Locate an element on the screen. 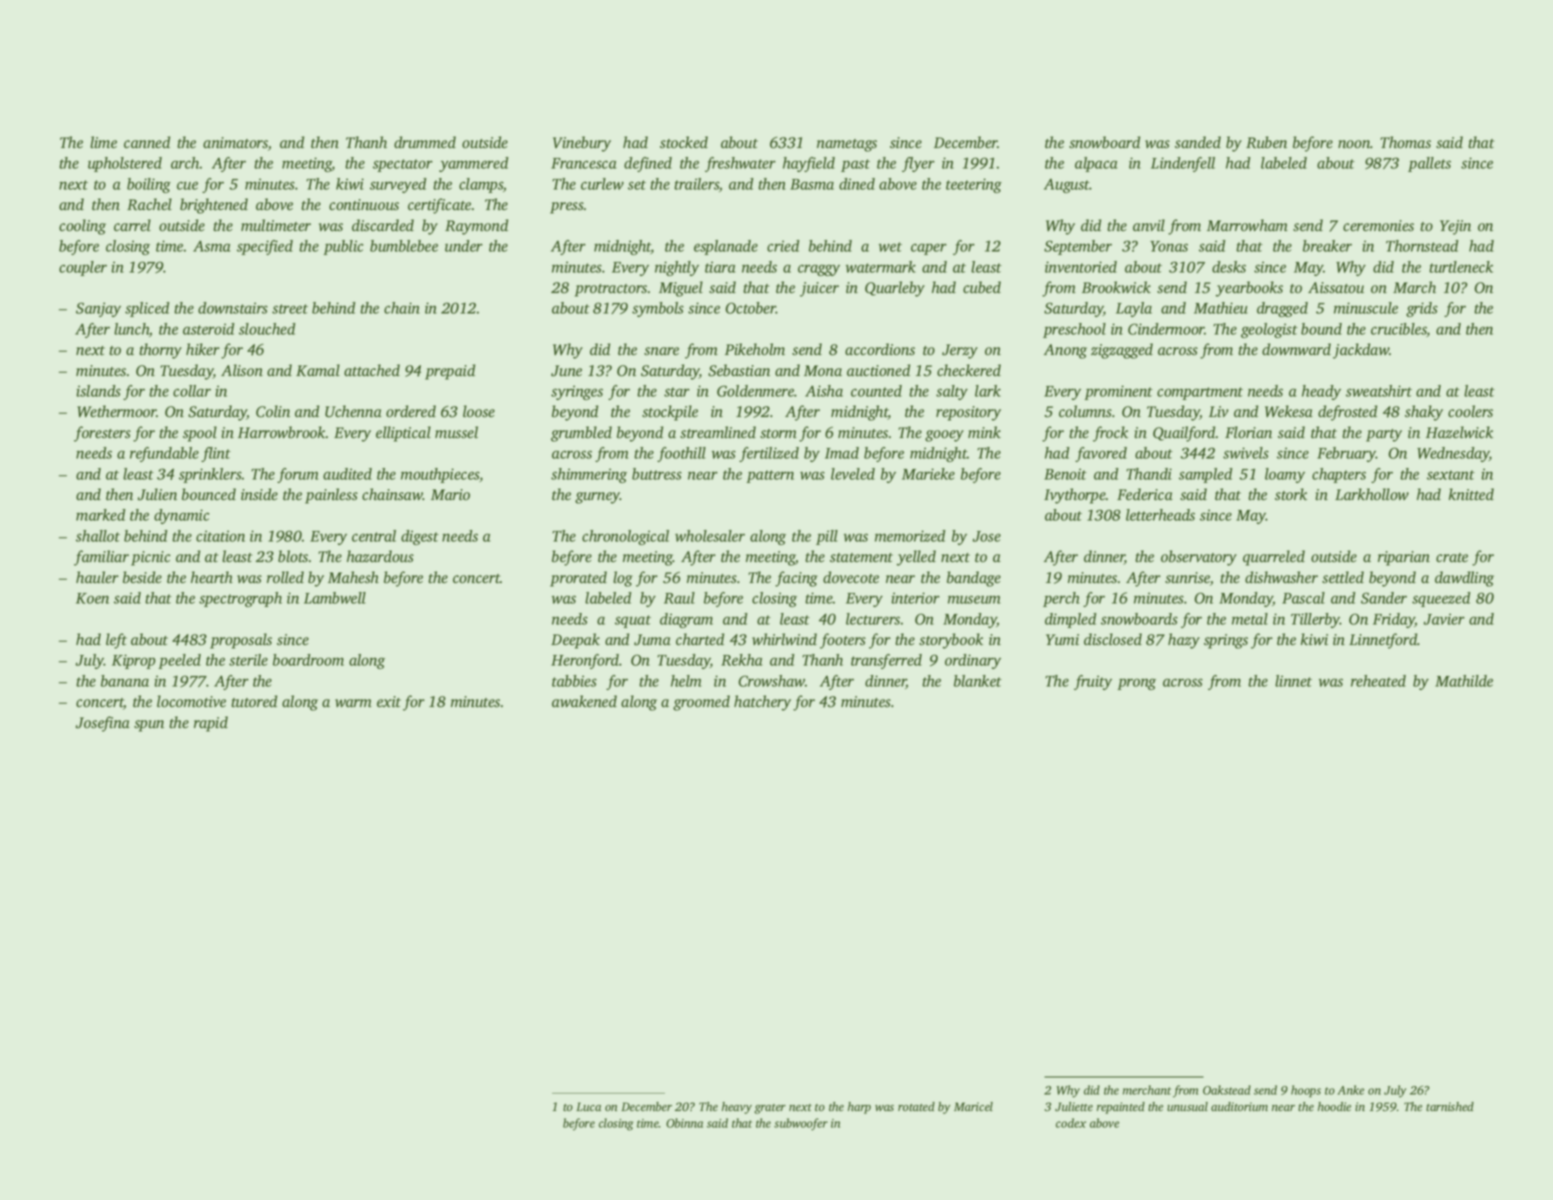  trailers is located at coordinates (696, 184).
